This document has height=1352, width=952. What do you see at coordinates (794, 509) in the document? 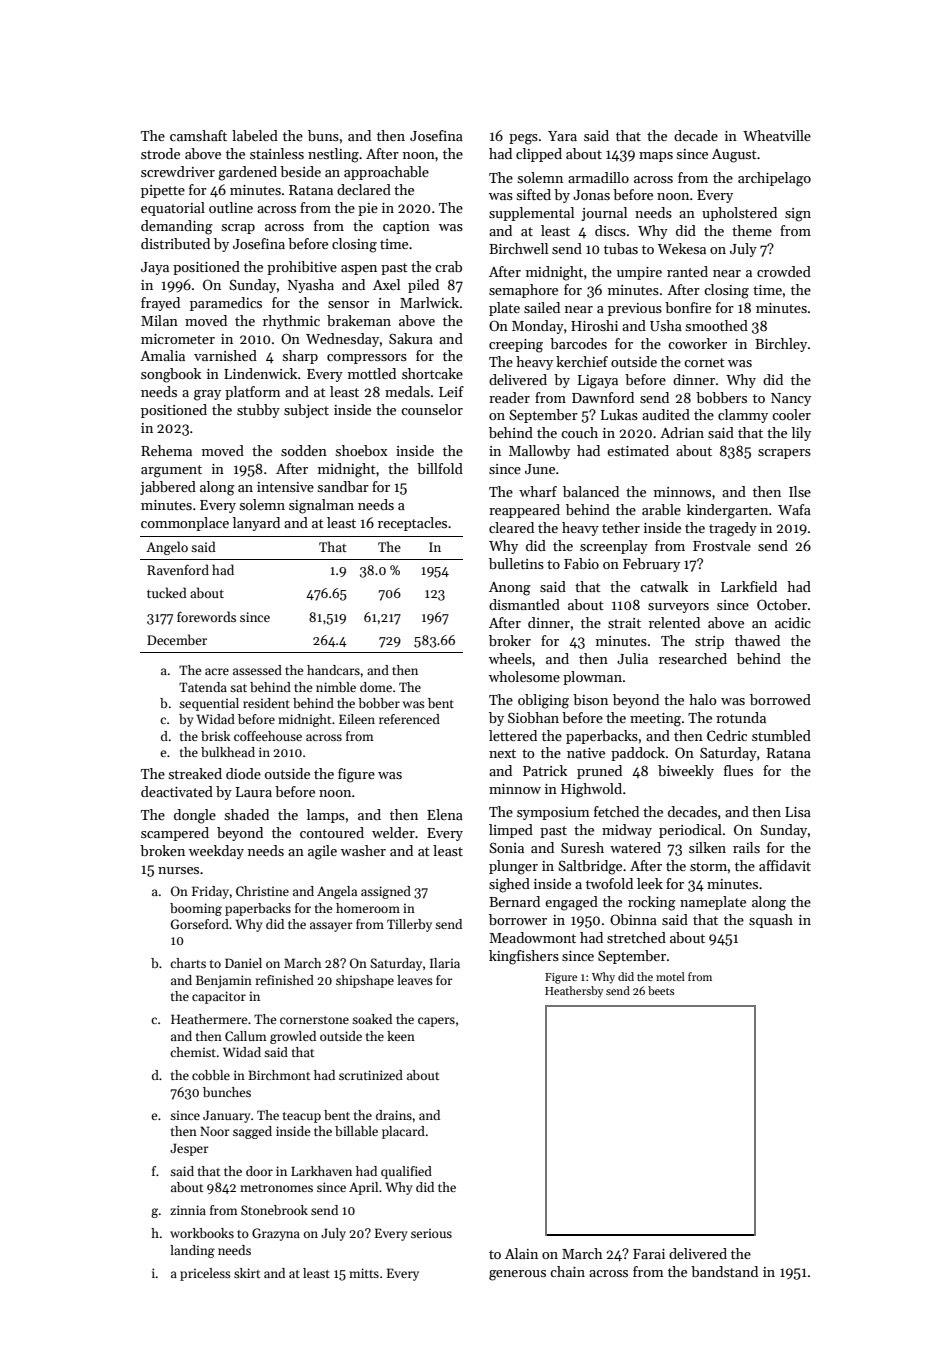
I see `Wafa` at bounding box center [794, 509].
